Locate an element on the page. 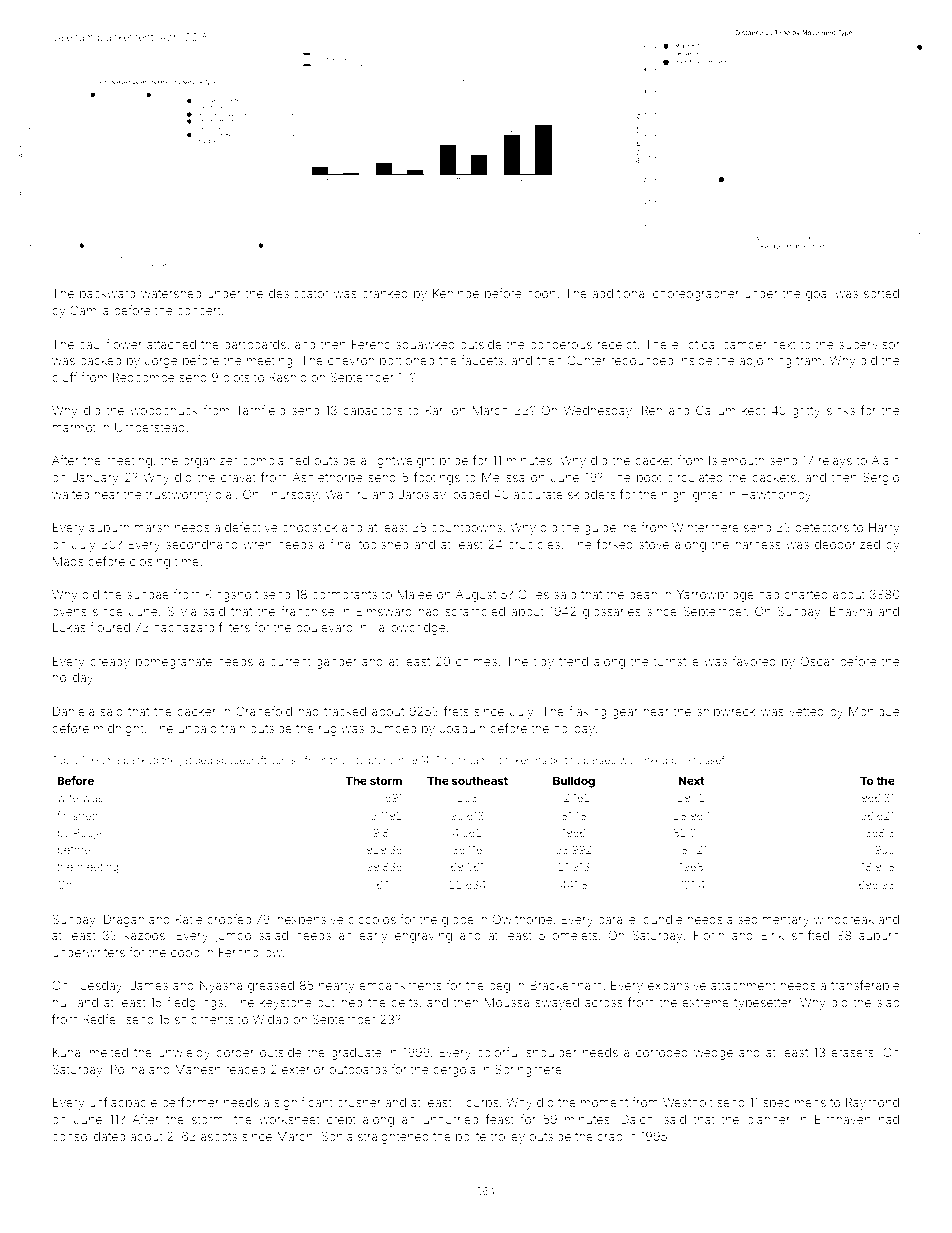 The width and height of the page is (952, 1233). crucibles is located at coordinates (534, 544).
